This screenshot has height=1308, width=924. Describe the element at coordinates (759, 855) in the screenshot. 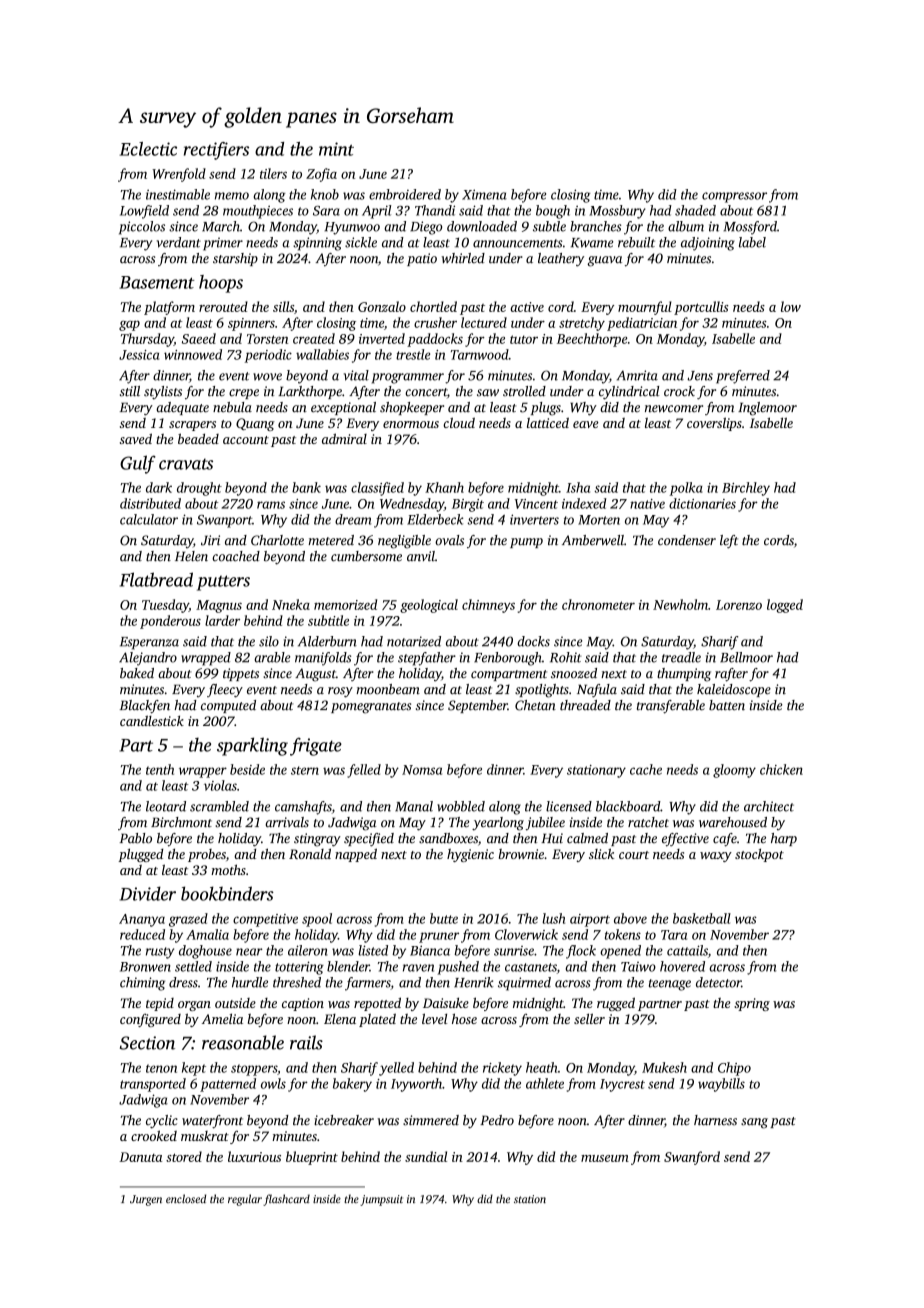

I see `stockpot` at that location.
